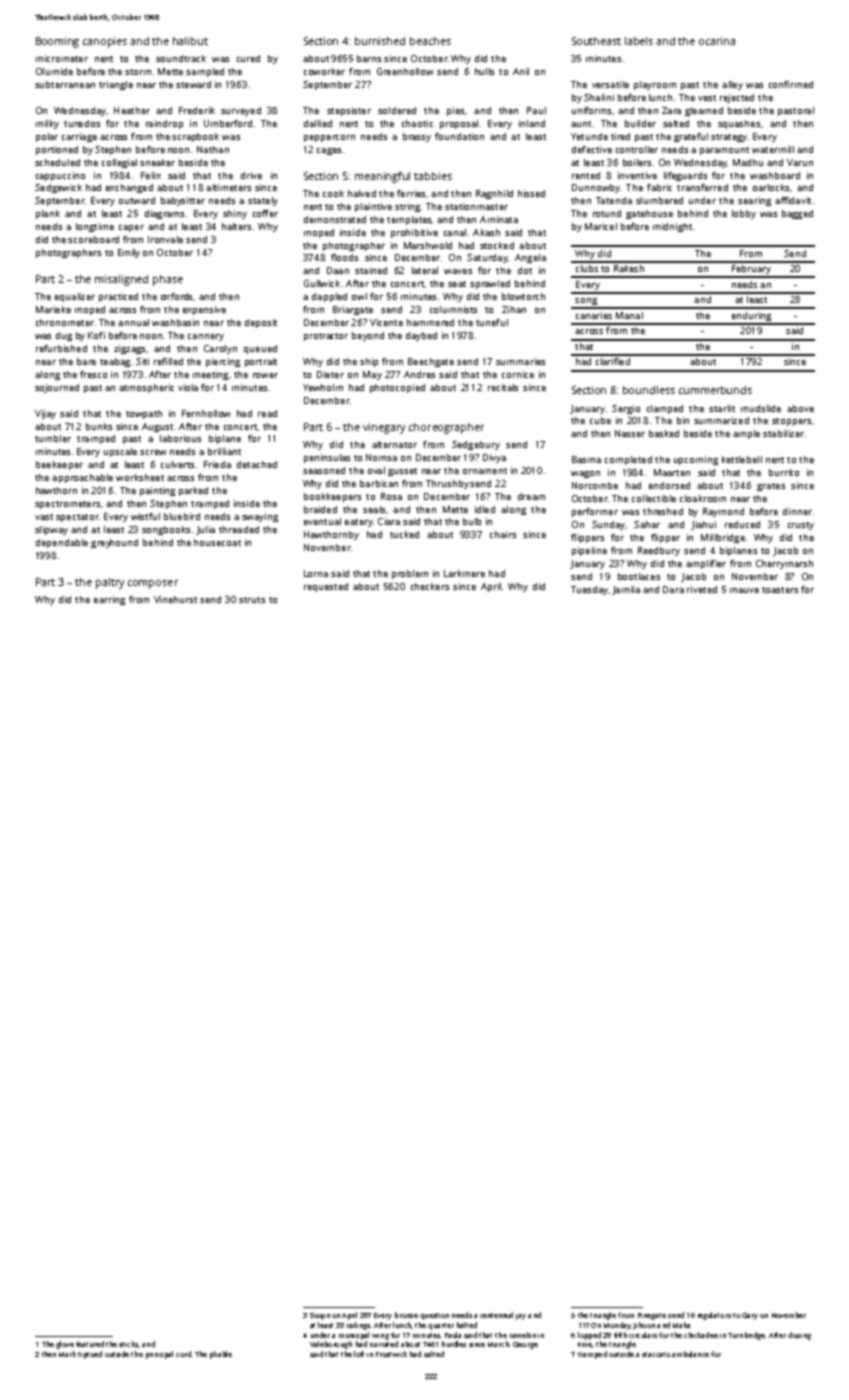  I want to click on mauve, so click(744, 590).
